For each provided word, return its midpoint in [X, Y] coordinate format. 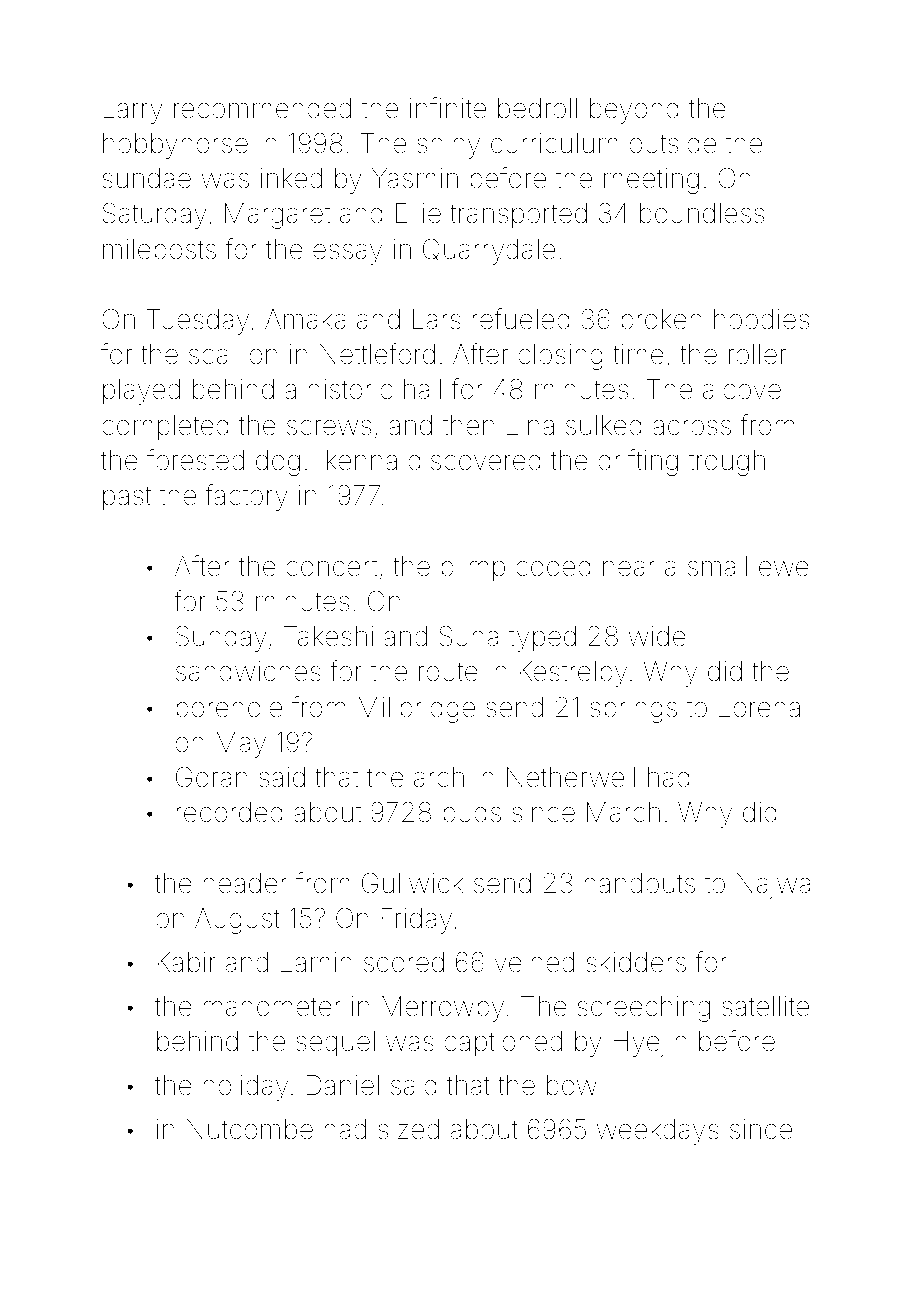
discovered [474, 460]
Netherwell [571, 777]
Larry [133, 111]
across [692, 428]
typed [542, 639]
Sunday [221, 638]
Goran [211, 777]
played [141, 392]
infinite [448, 108]
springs [633, 710]
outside [672, 143]
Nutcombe [250, 1129]
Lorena [759, 707]
